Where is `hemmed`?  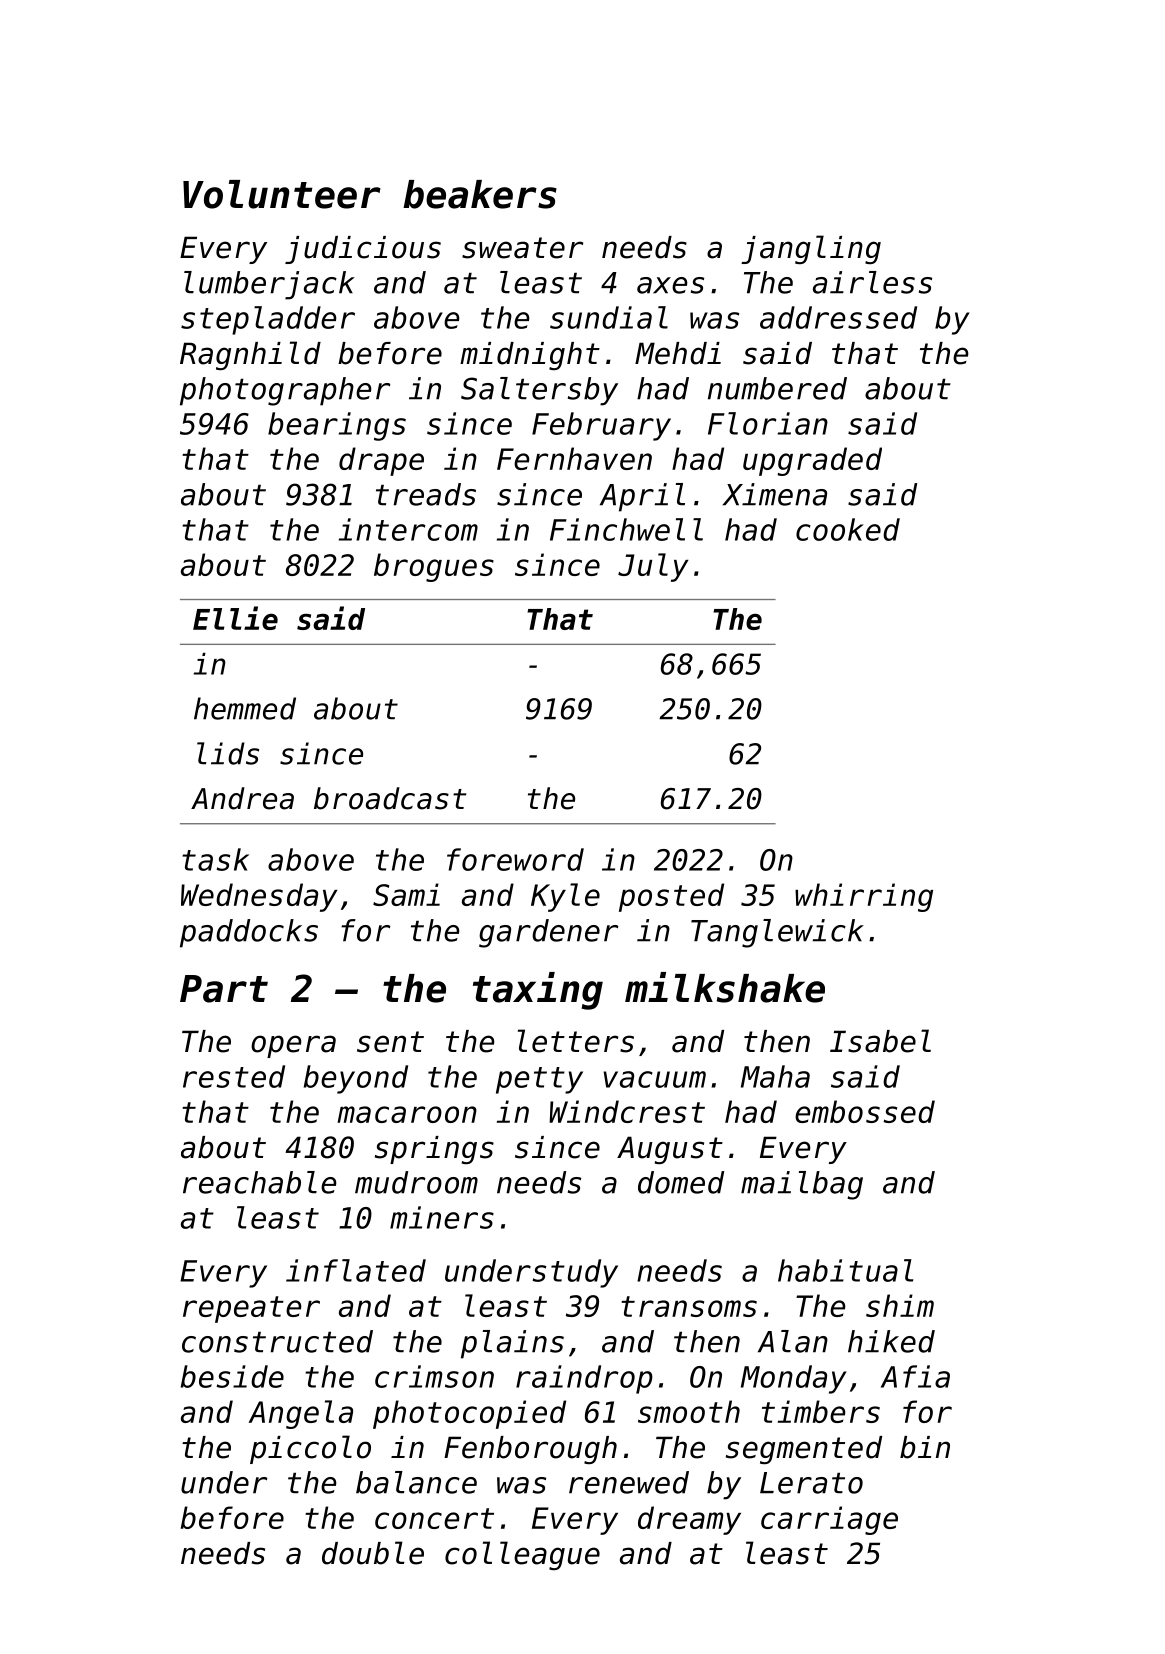 hemmed is located at coordinates (245, 708).
